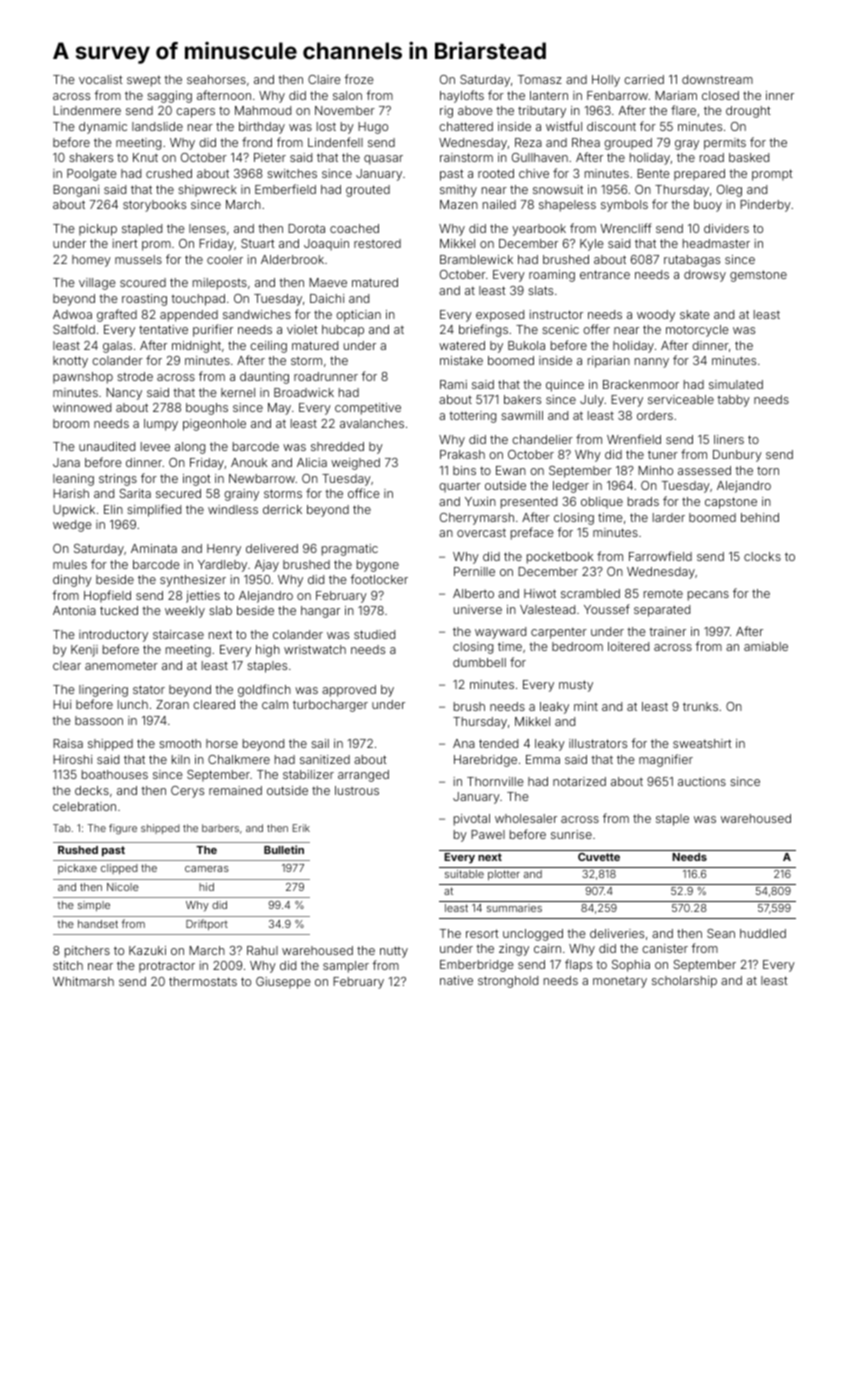 The height and width of the screenshot is (1400, 849). What do you see at coordinates (83, 981) in the screenshot?
I see `Whitmarsh` at bounding box center [83, 981].
